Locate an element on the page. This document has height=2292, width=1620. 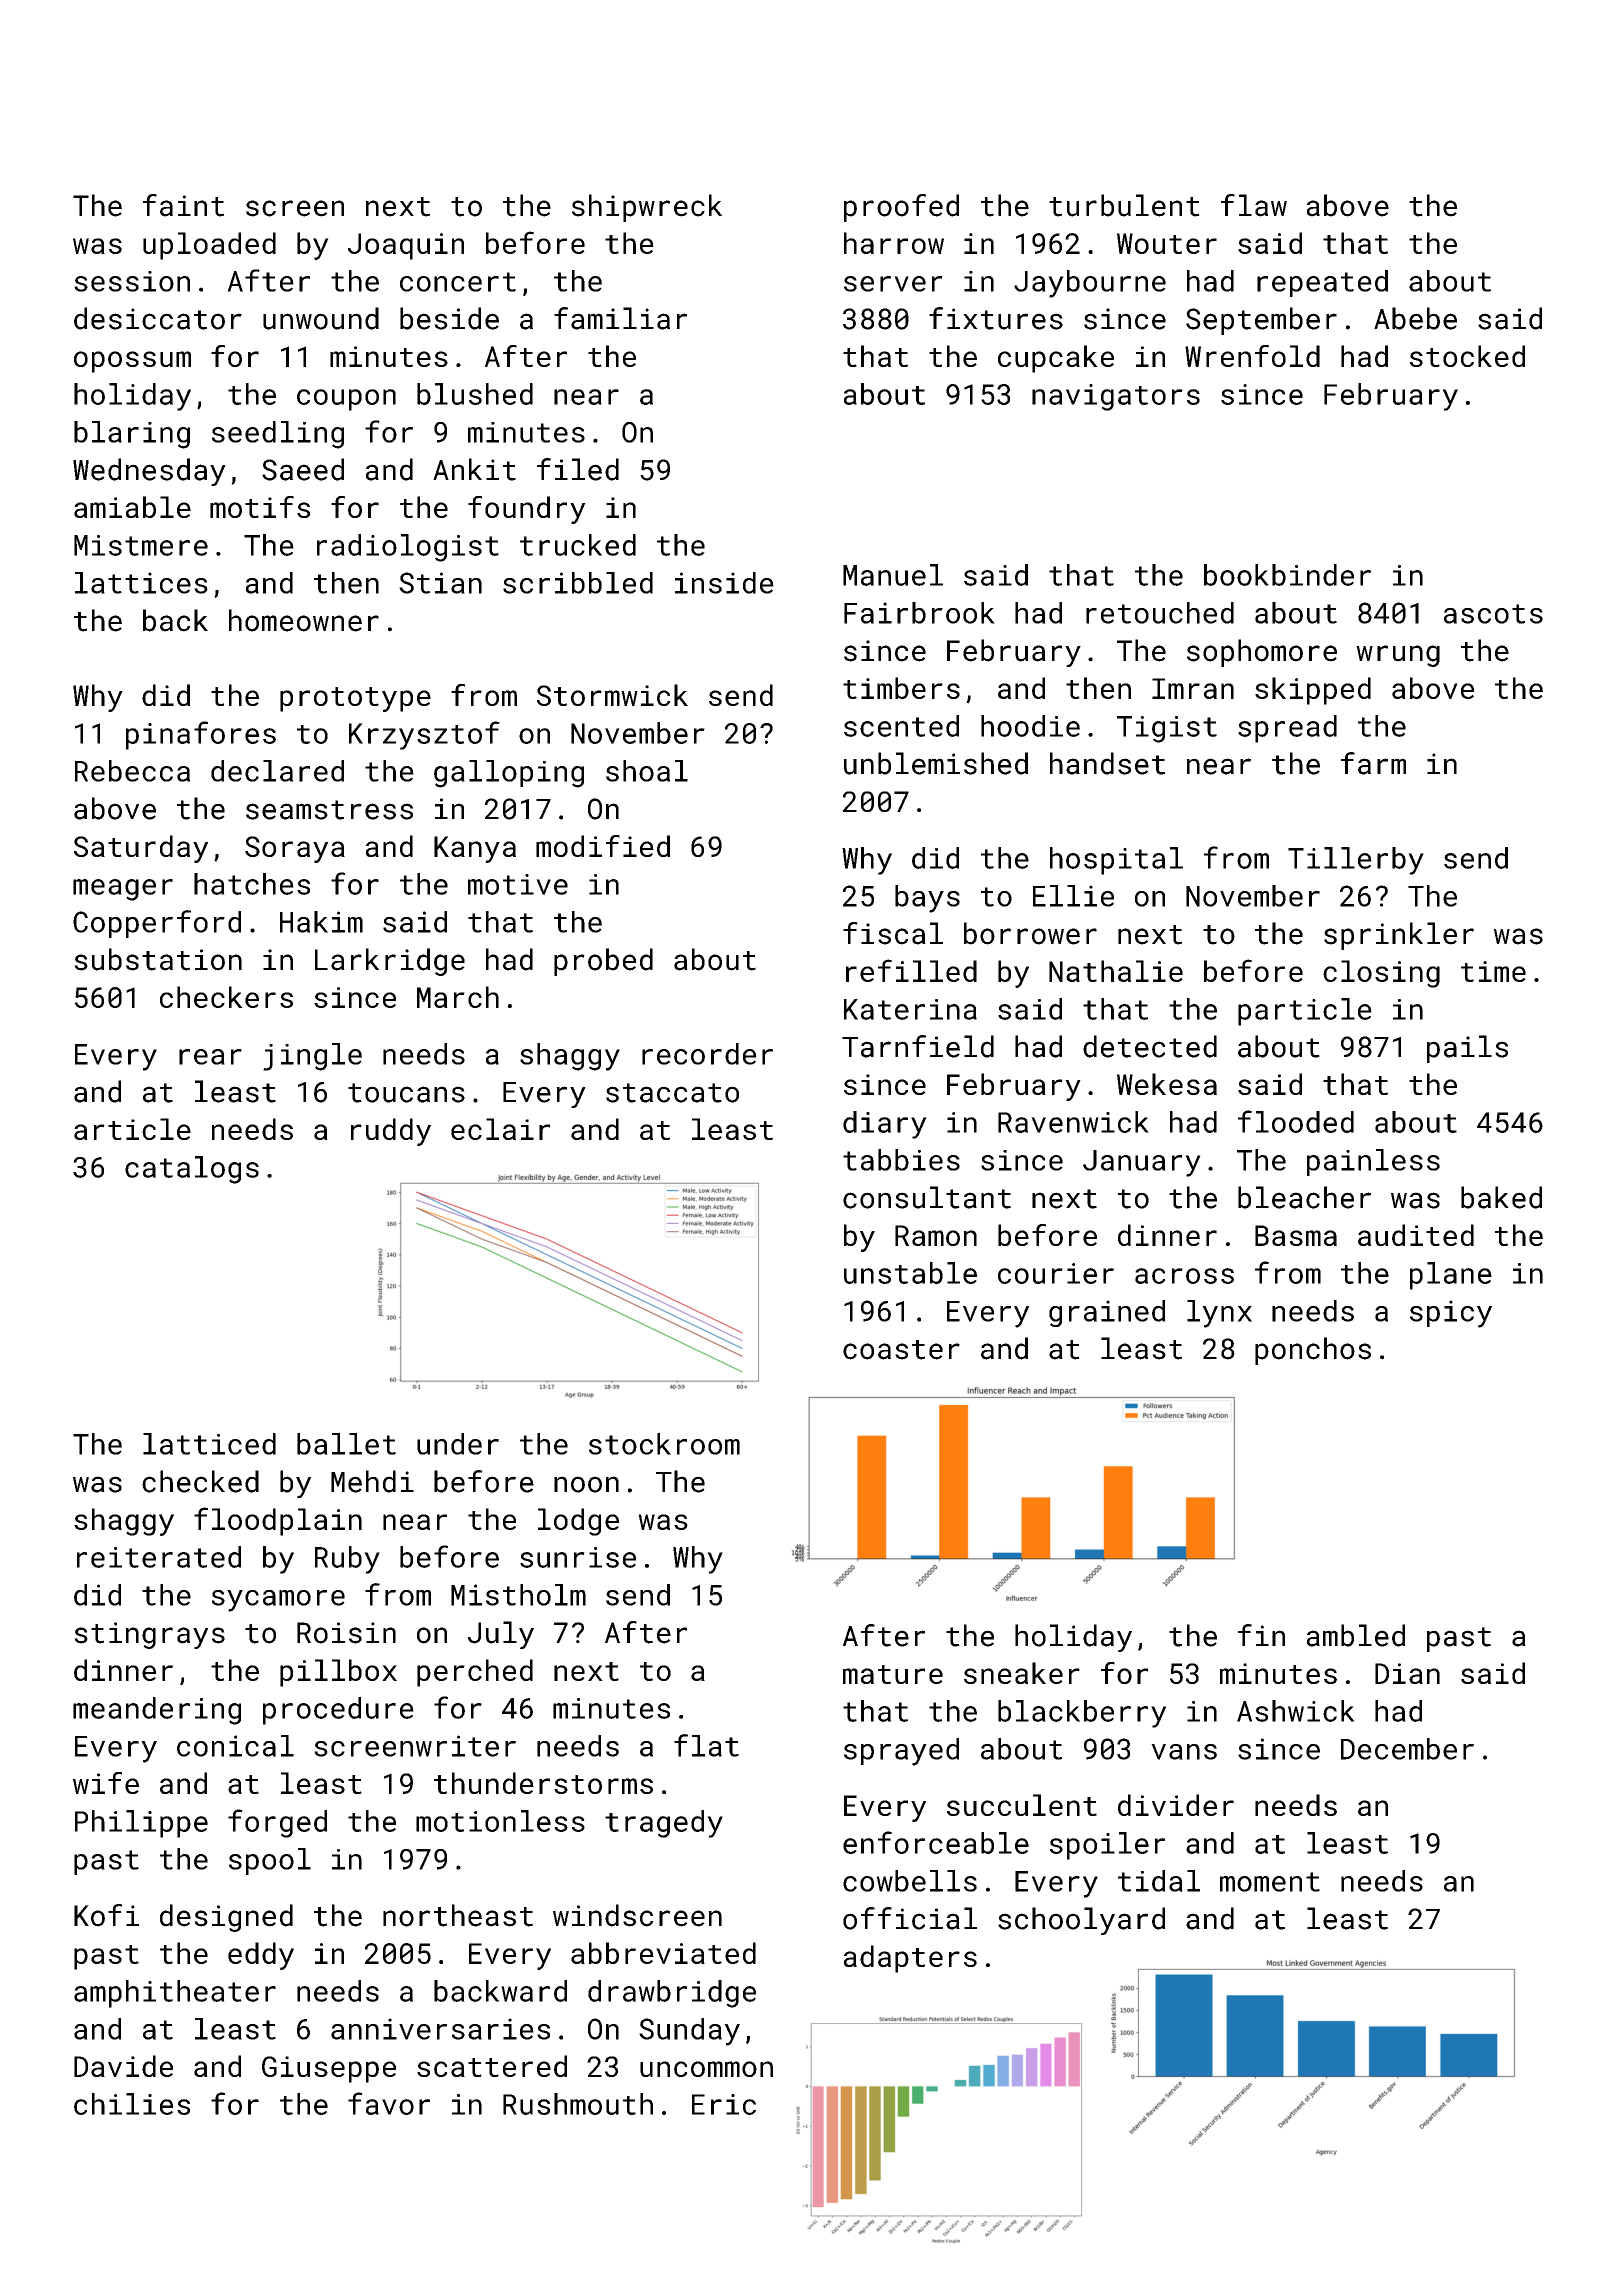
Larkridge is located at coordinates (390, 962).
